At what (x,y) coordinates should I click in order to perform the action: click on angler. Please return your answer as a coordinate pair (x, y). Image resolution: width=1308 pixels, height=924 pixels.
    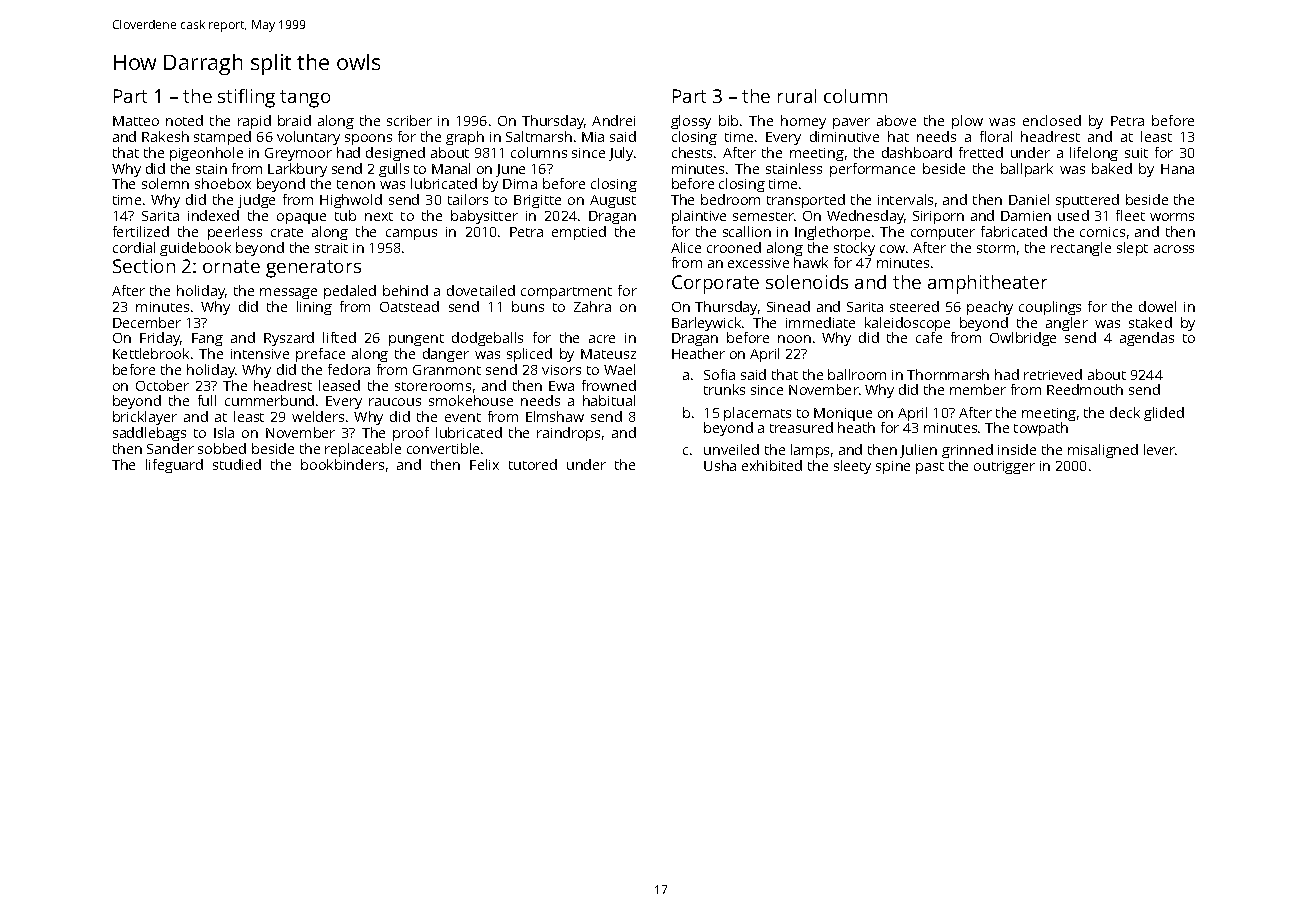
    Looking at the image, I should click on (1067, 324).
